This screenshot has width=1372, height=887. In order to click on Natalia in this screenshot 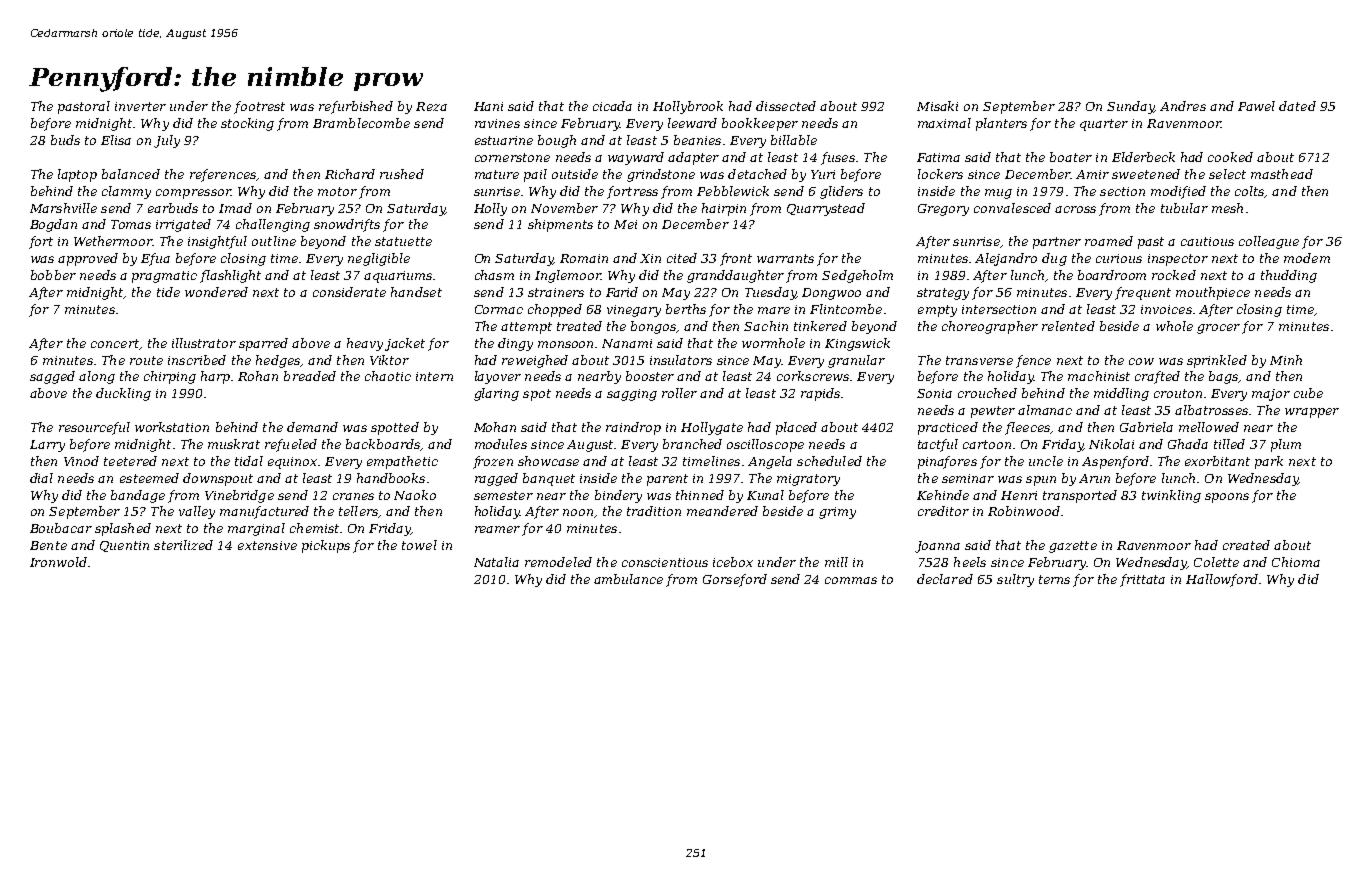, I will do `click(496, 562)`.
